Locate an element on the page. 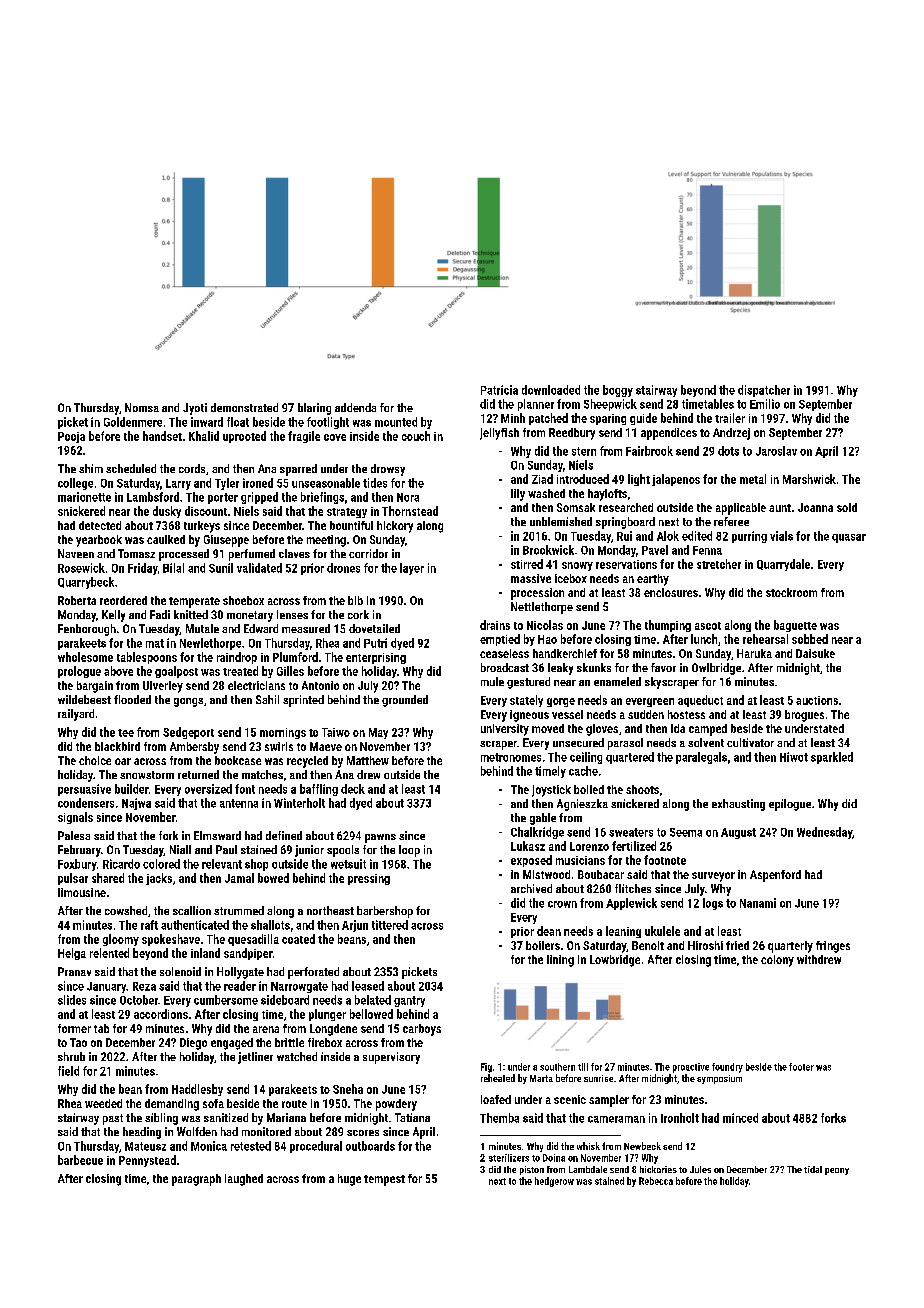 This page has height=1308, width=924. crown is located at coordinates (562, 904).
